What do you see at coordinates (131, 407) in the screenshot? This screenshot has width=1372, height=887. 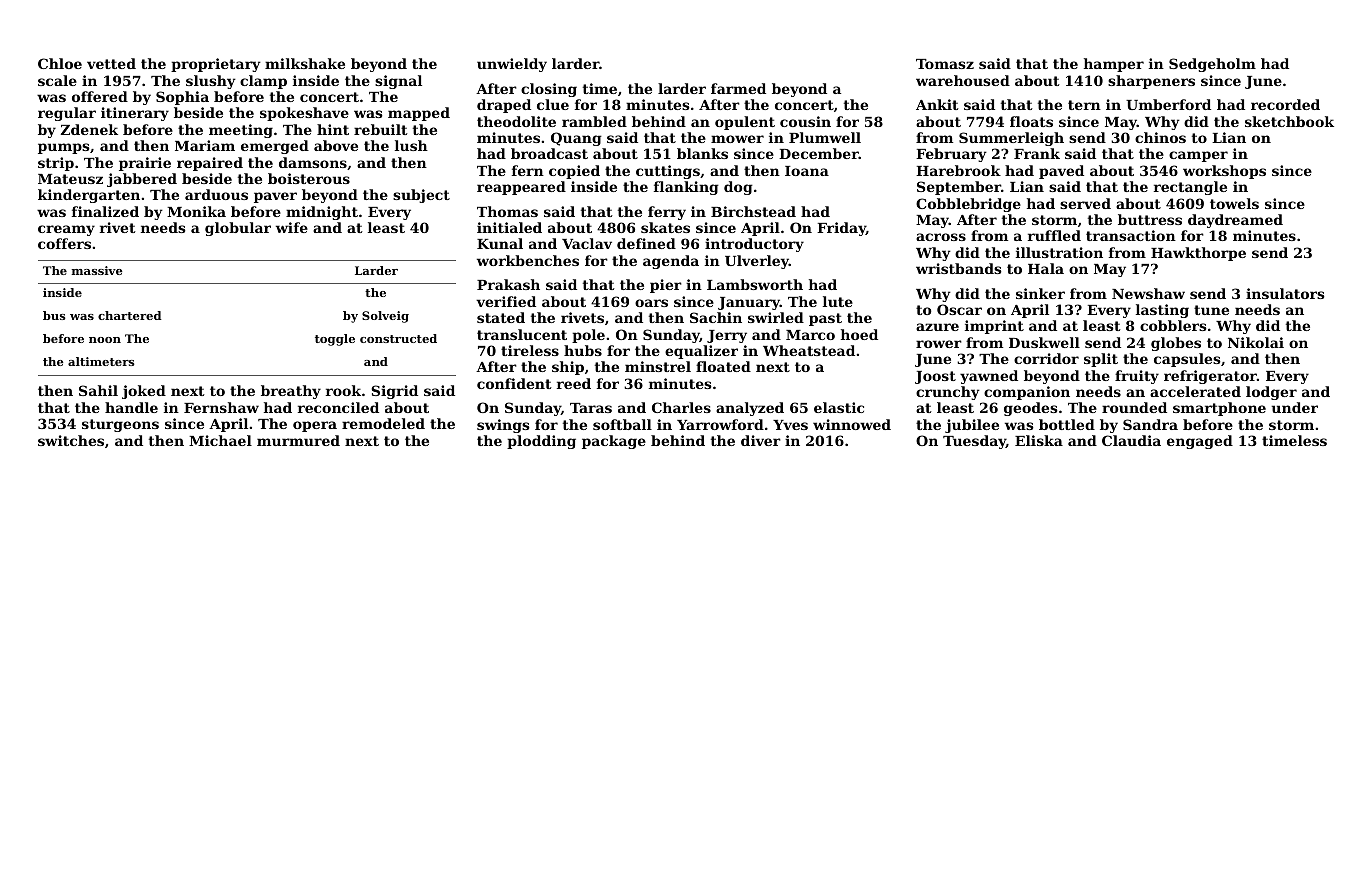 I see `handle` at bounding box center [131, 407].
